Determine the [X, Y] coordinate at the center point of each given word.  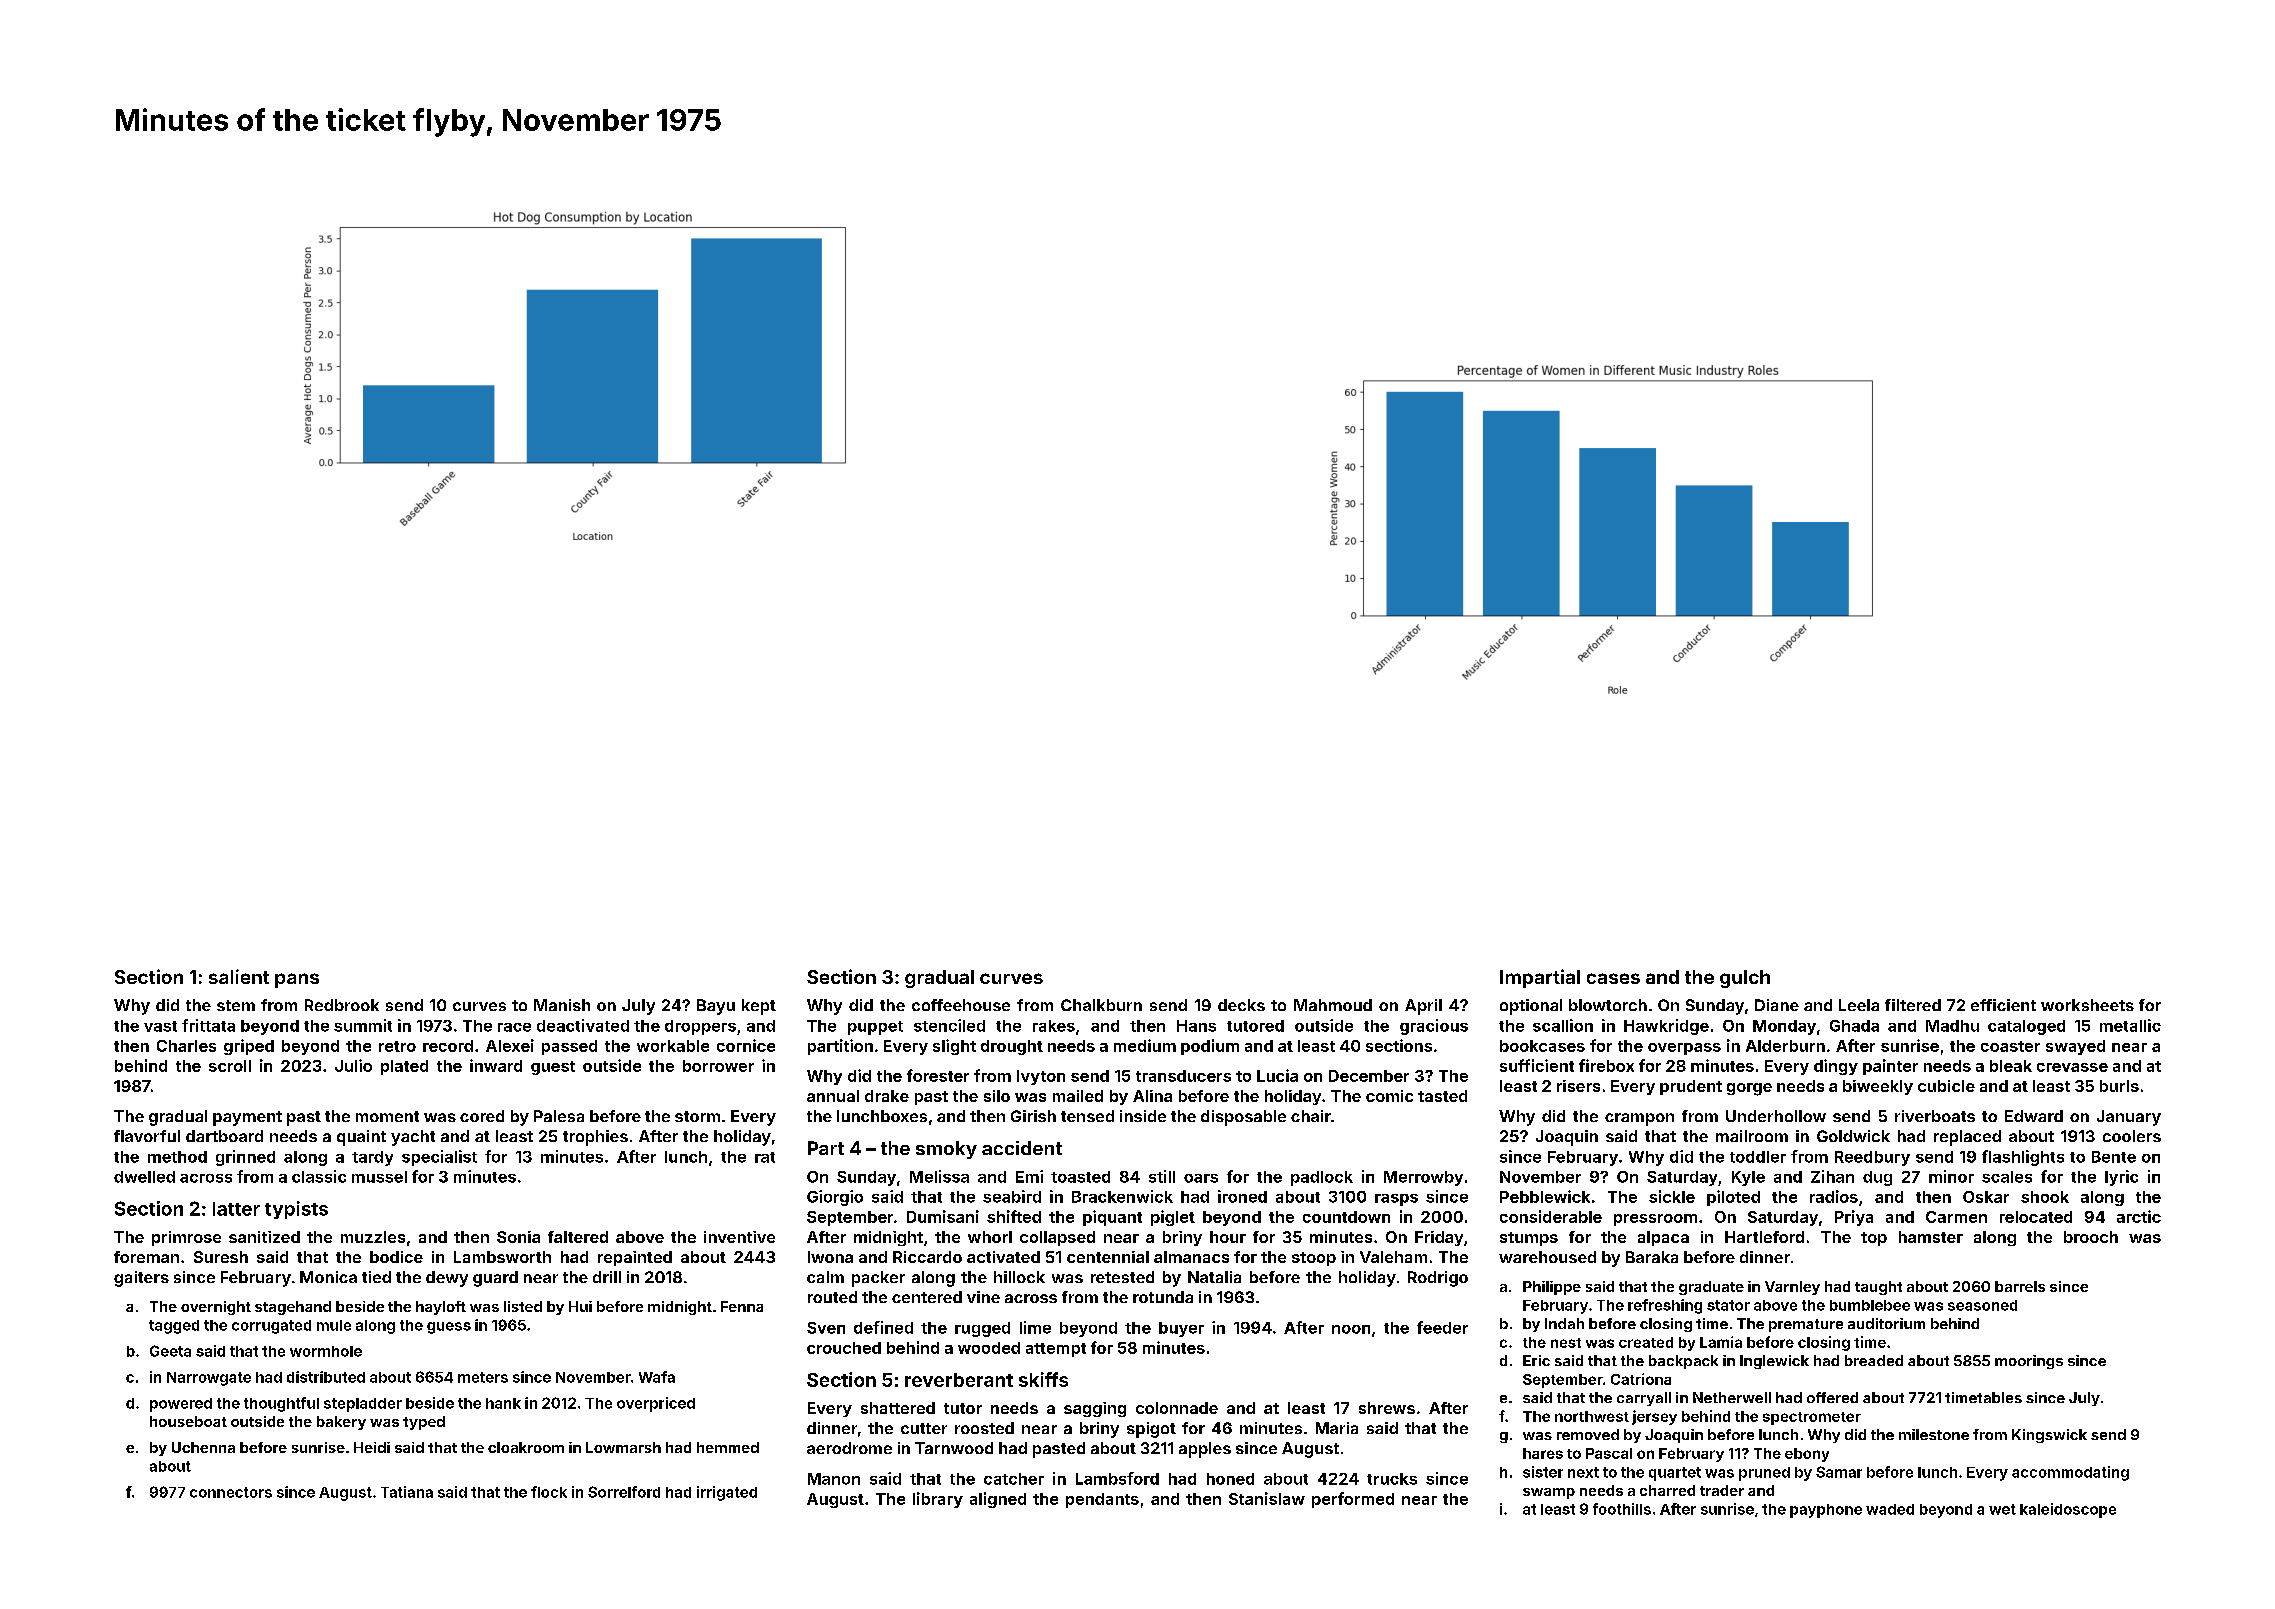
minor [1951, 1176]
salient [239, 976]
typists [296, 1210]
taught [1878, 1288]
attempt [1056, 1350]
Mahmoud [1333, 1005]
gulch [1745, 979]
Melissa [939, 1176]
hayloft [441, 1308]
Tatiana [407, 1492]
